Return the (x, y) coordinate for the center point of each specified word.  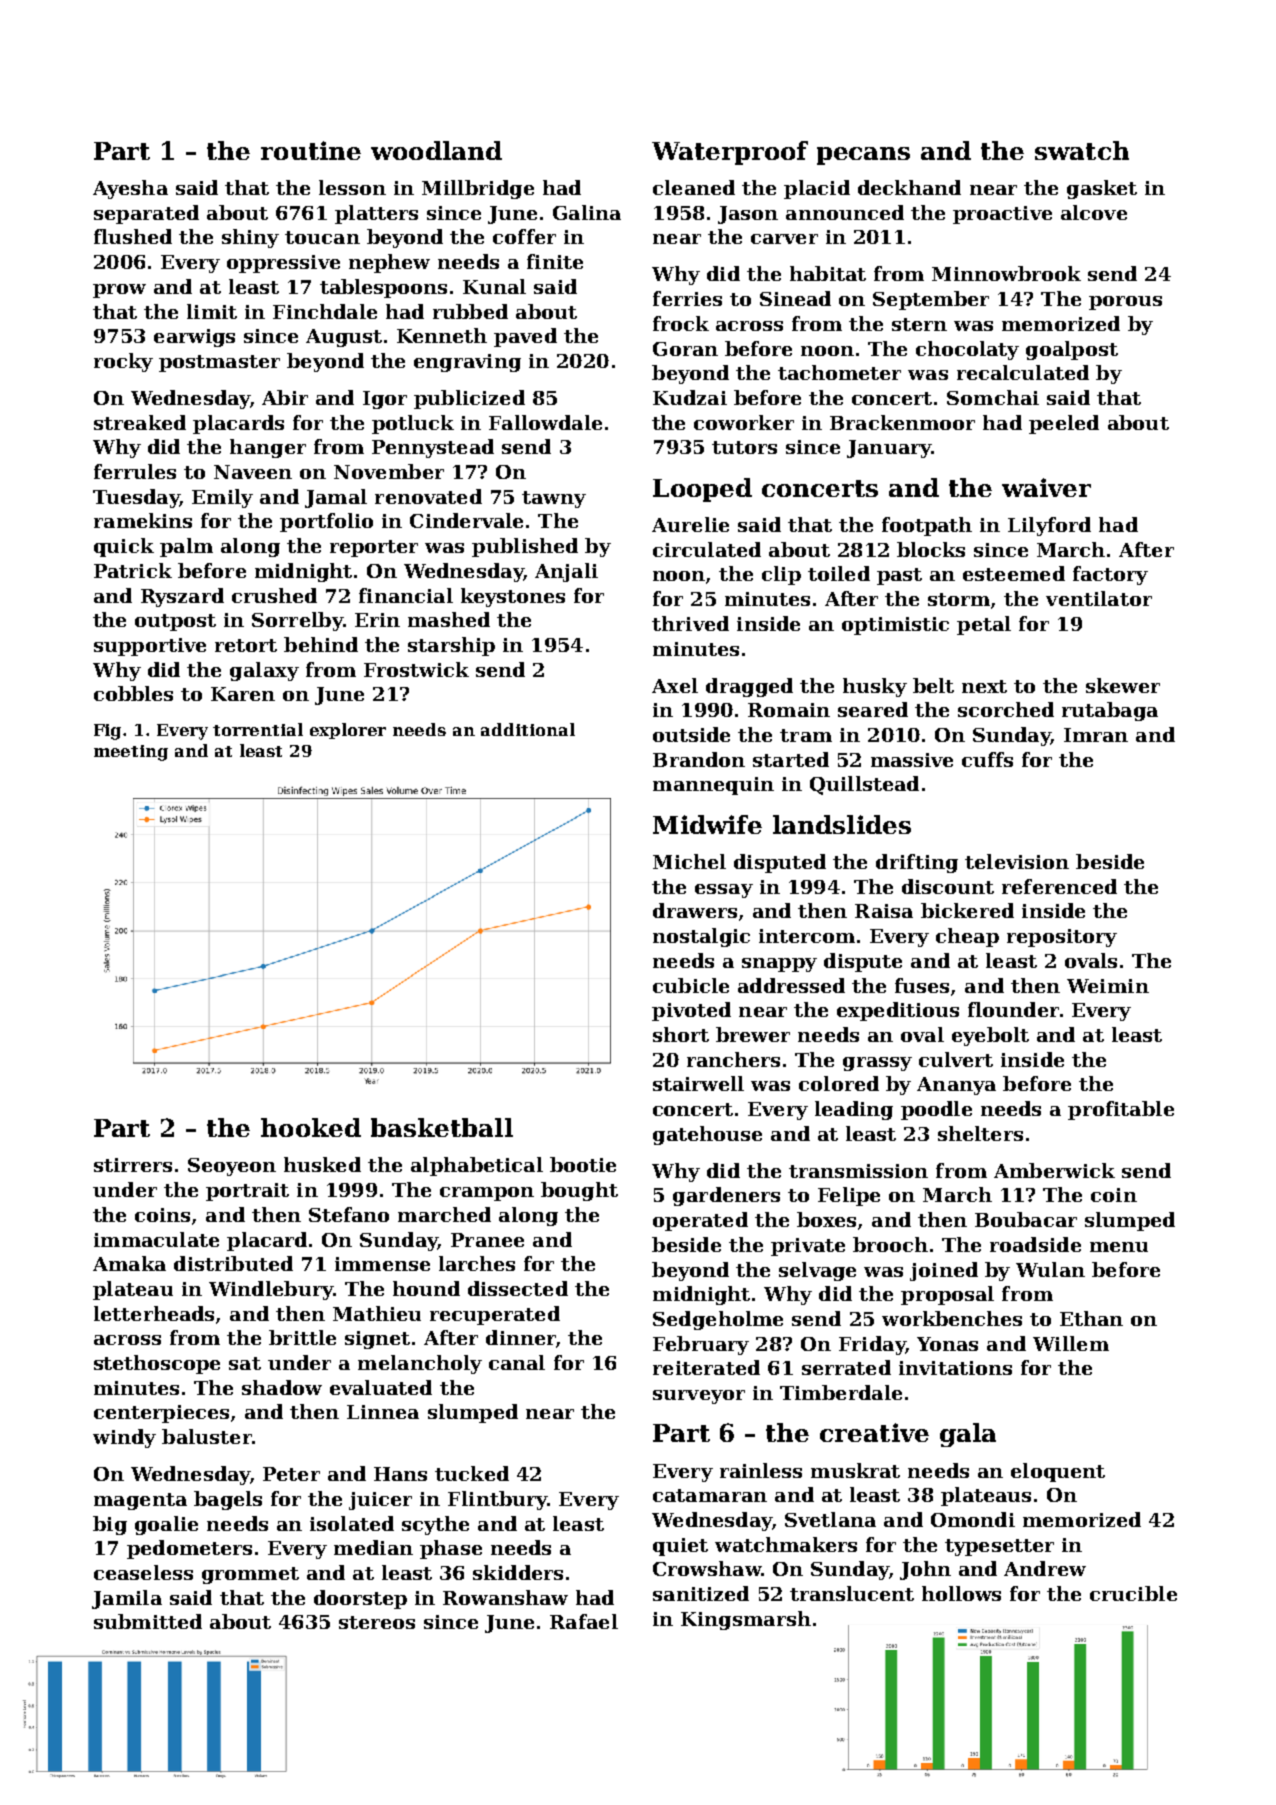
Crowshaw (707, 1568)
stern (919, 324)
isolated (352, 1523)
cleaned (694, 187)
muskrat (855, 1470)
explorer (348, 731)
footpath (927, 526)
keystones (513, 597)
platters (376, 214)
